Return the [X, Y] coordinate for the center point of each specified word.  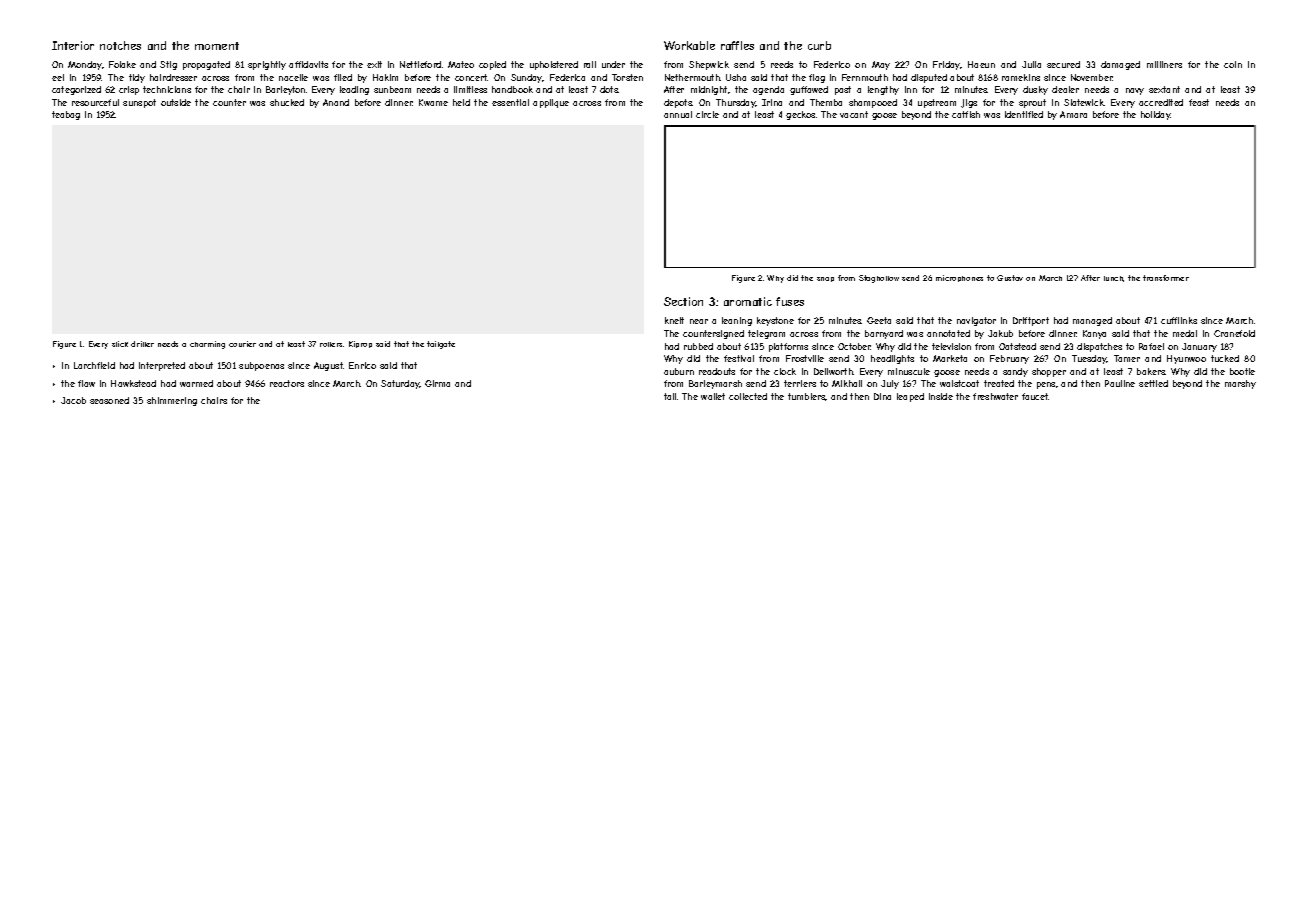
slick [120, 344]
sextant [1164, 89]
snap [825, 279]
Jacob [73, 400]
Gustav [1010, 278]
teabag [66, 115]
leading [354, 90]
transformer [1166, 278]
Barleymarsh [715, 384]
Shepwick [709, 65]
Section [683, 301]
